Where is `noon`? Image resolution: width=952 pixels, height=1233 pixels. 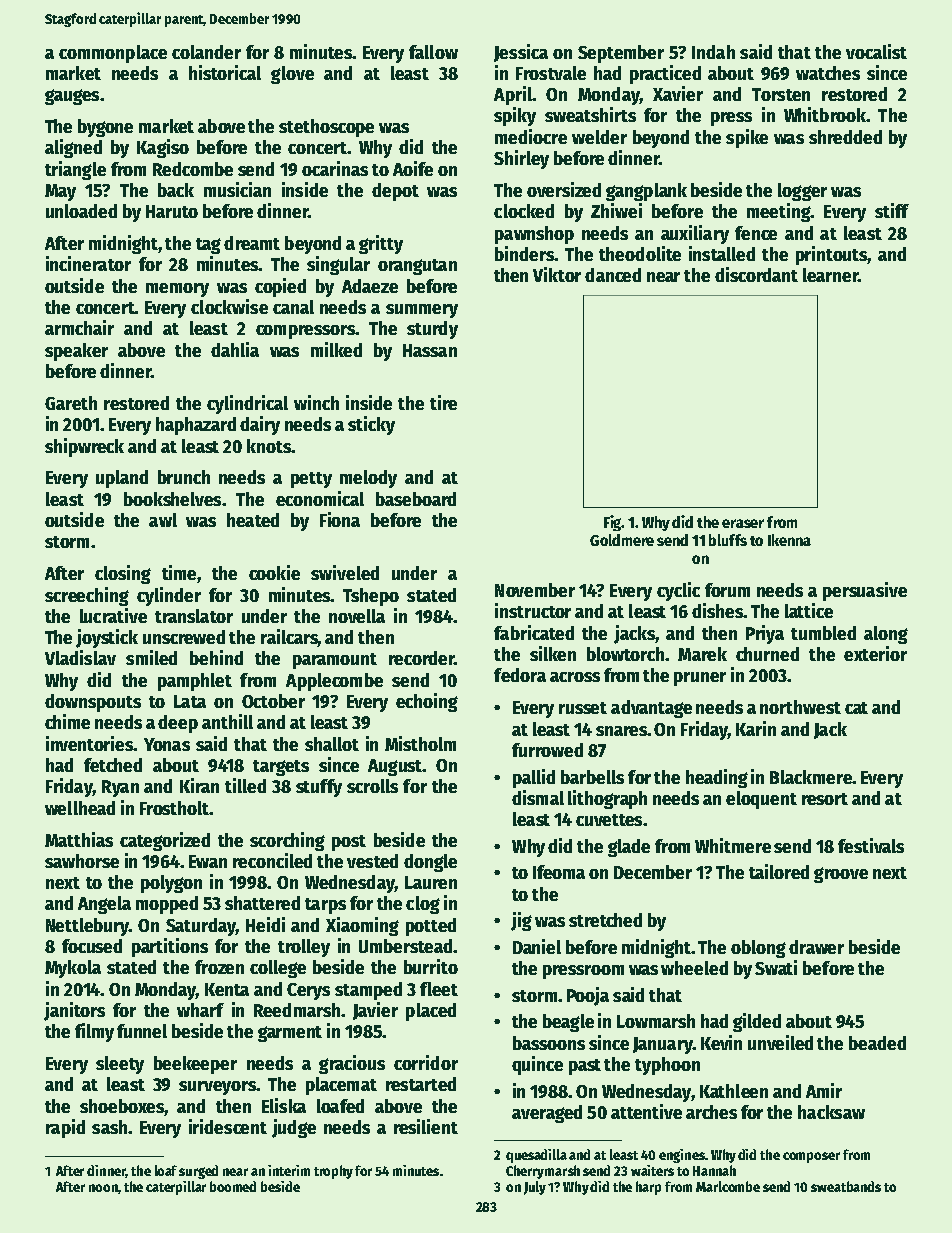
noon is located at coordinates (103, 1188).
